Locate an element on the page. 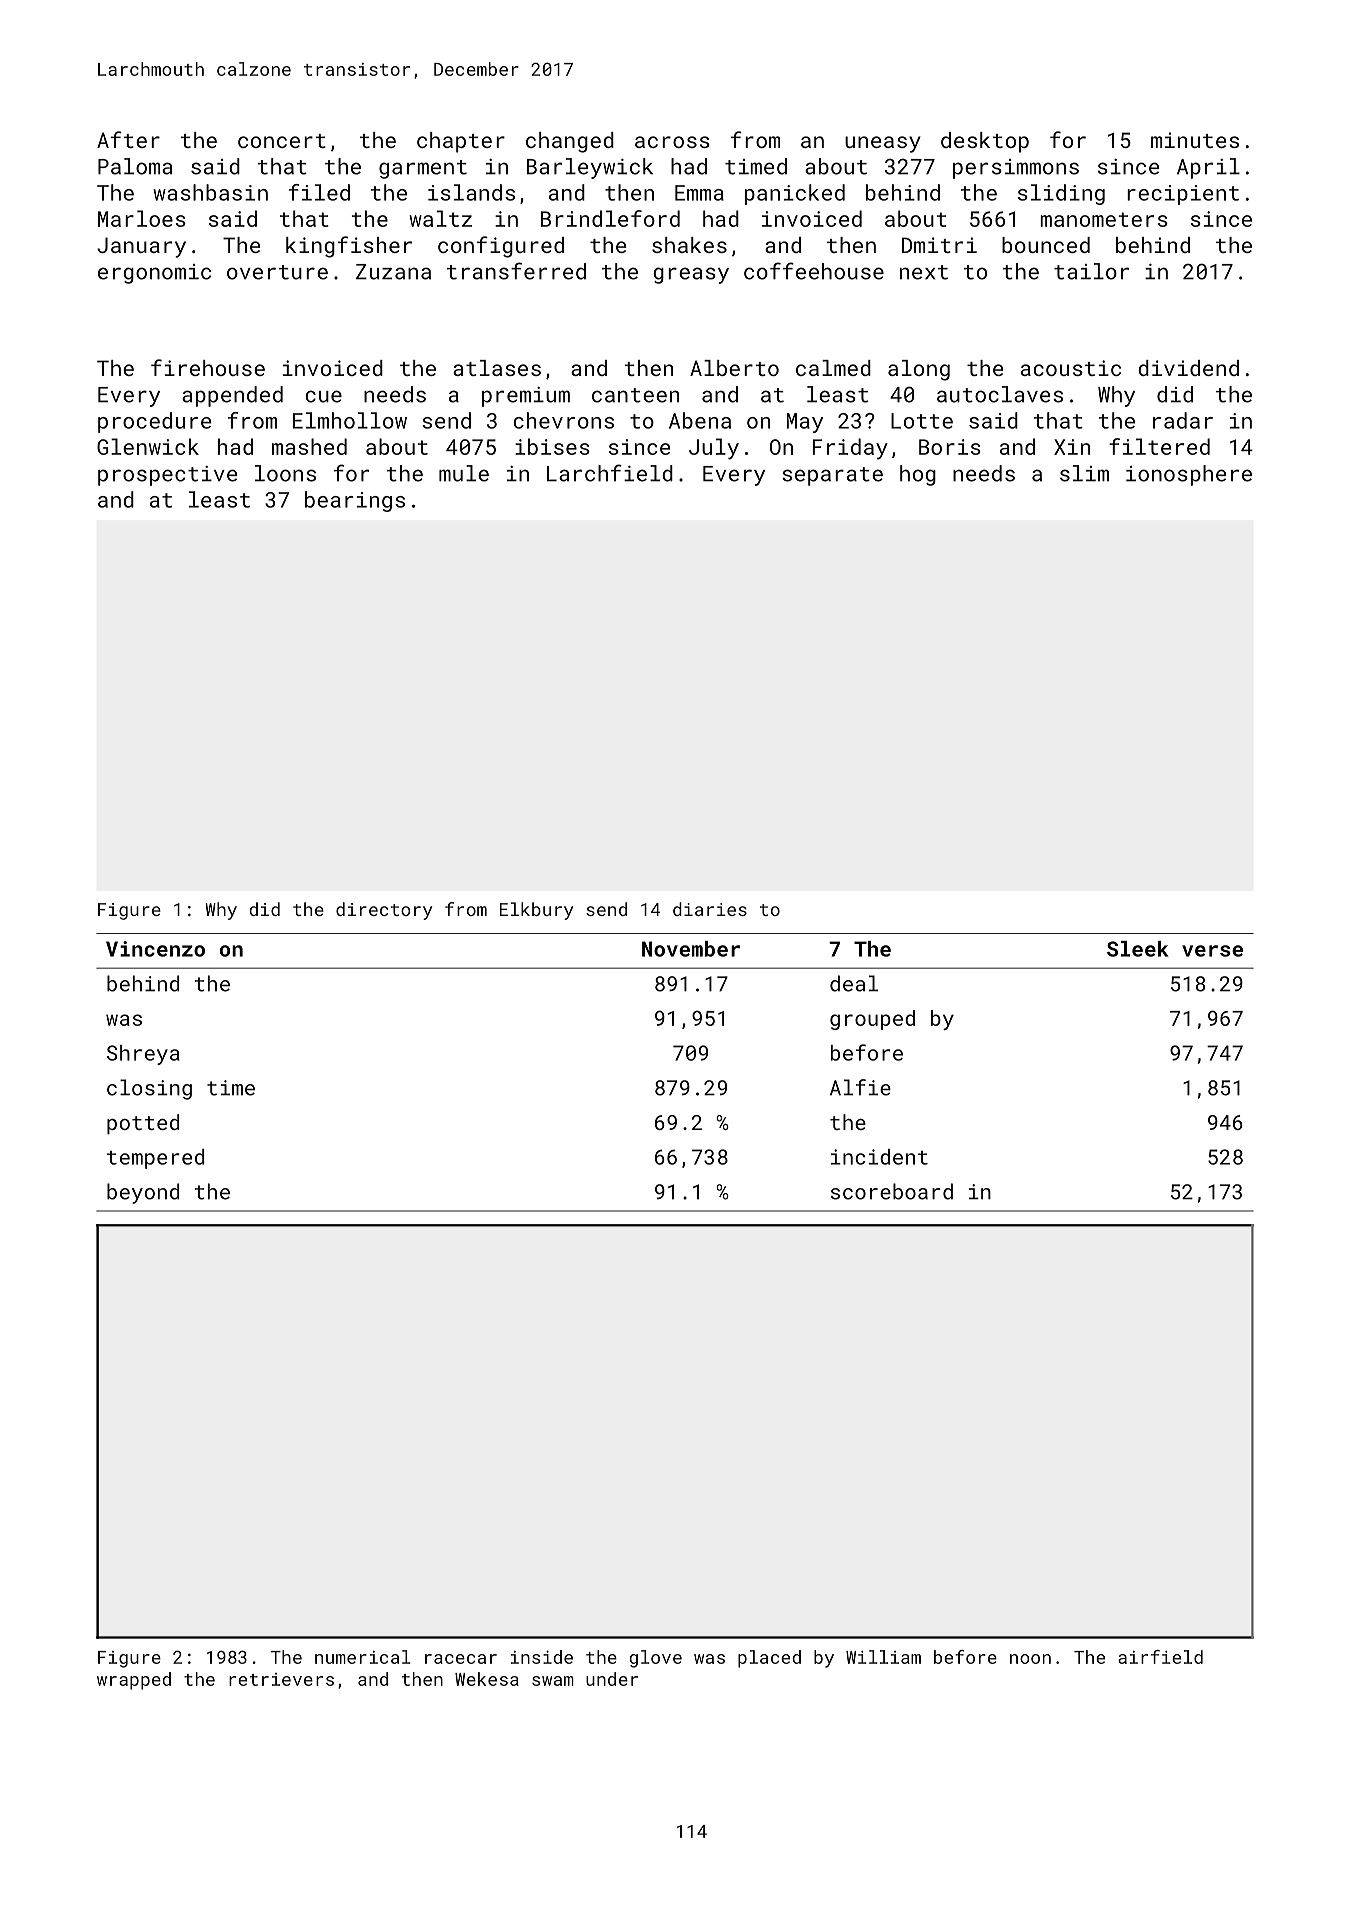 Image resolution: width=1350 pixels, height=1909 pixels. Larchfield is located at coordinates (610, 473).
